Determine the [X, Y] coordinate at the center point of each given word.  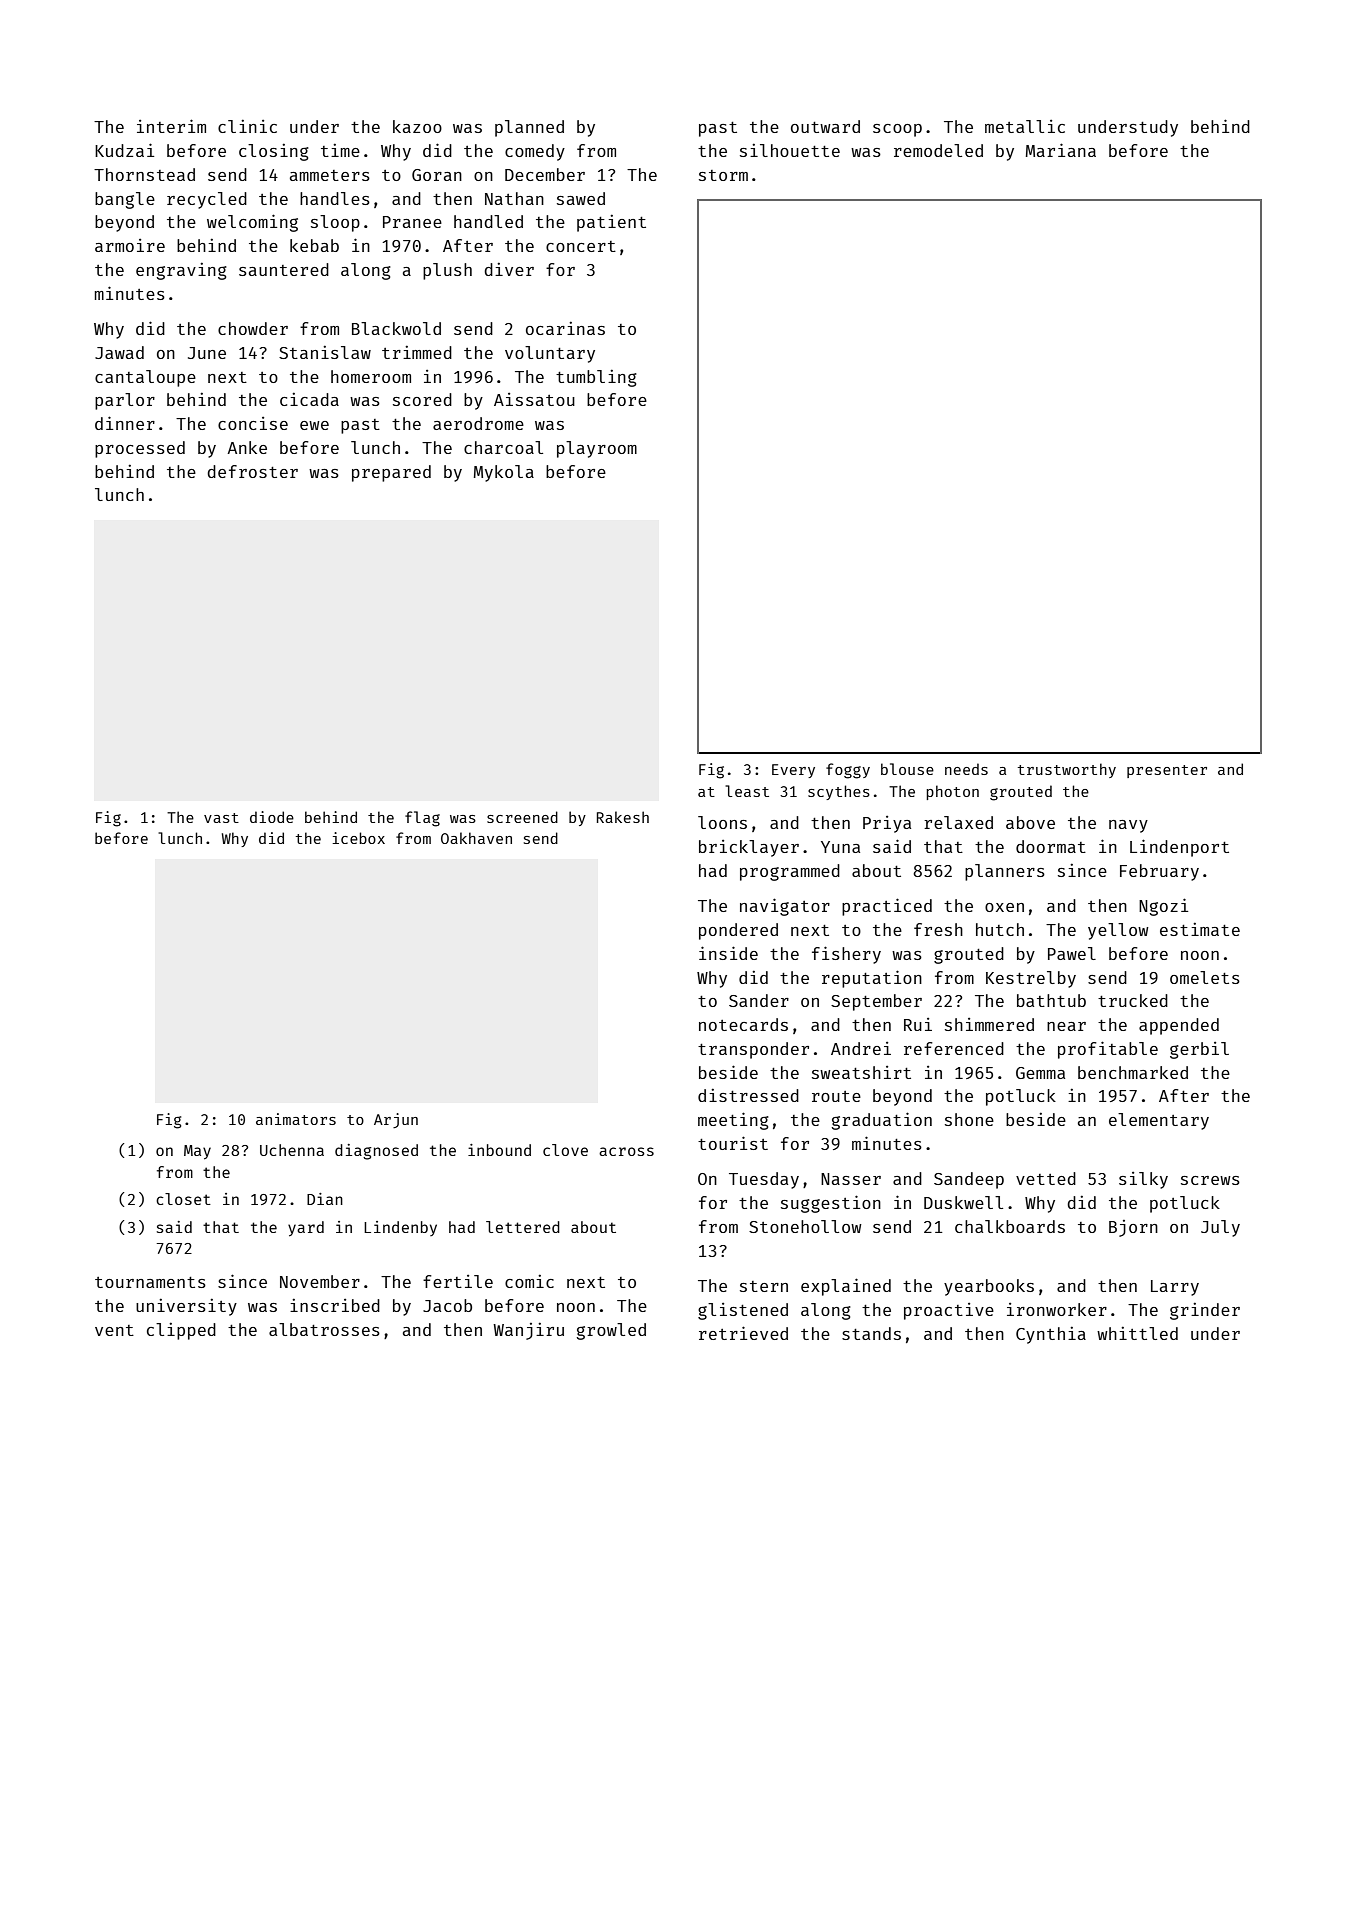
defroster [252, 471]
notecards [743, 1024]
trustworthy [1067, 770]
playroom [597, 449]
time [340, 150]
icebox [358, 838]
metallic [1025, 126]
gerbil [1199, 1050]
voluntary [550, 354]
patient [611, 223]
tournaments [150, 1282]
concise [253, 423]
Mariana [1061, 150]
